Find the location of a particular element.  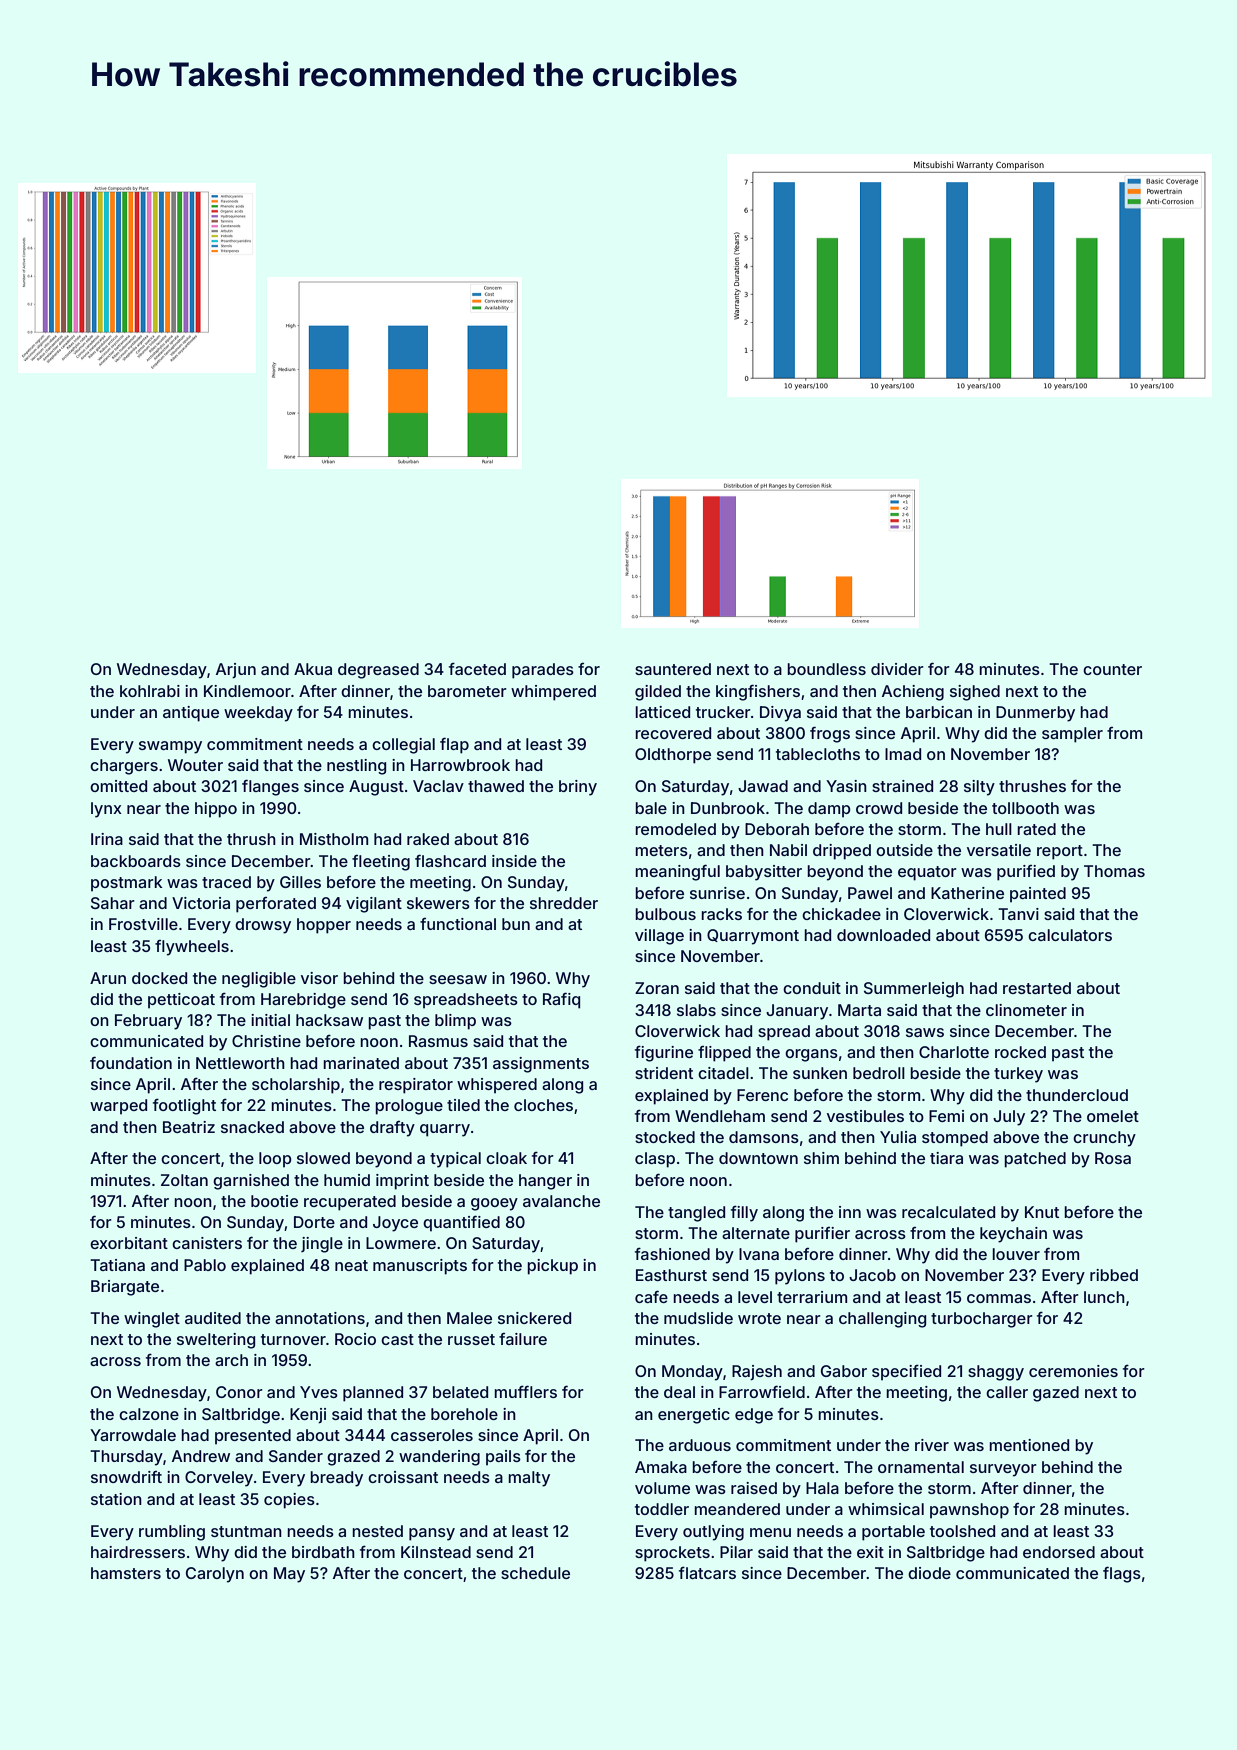

Akua is located at coordinates (313, 669).
